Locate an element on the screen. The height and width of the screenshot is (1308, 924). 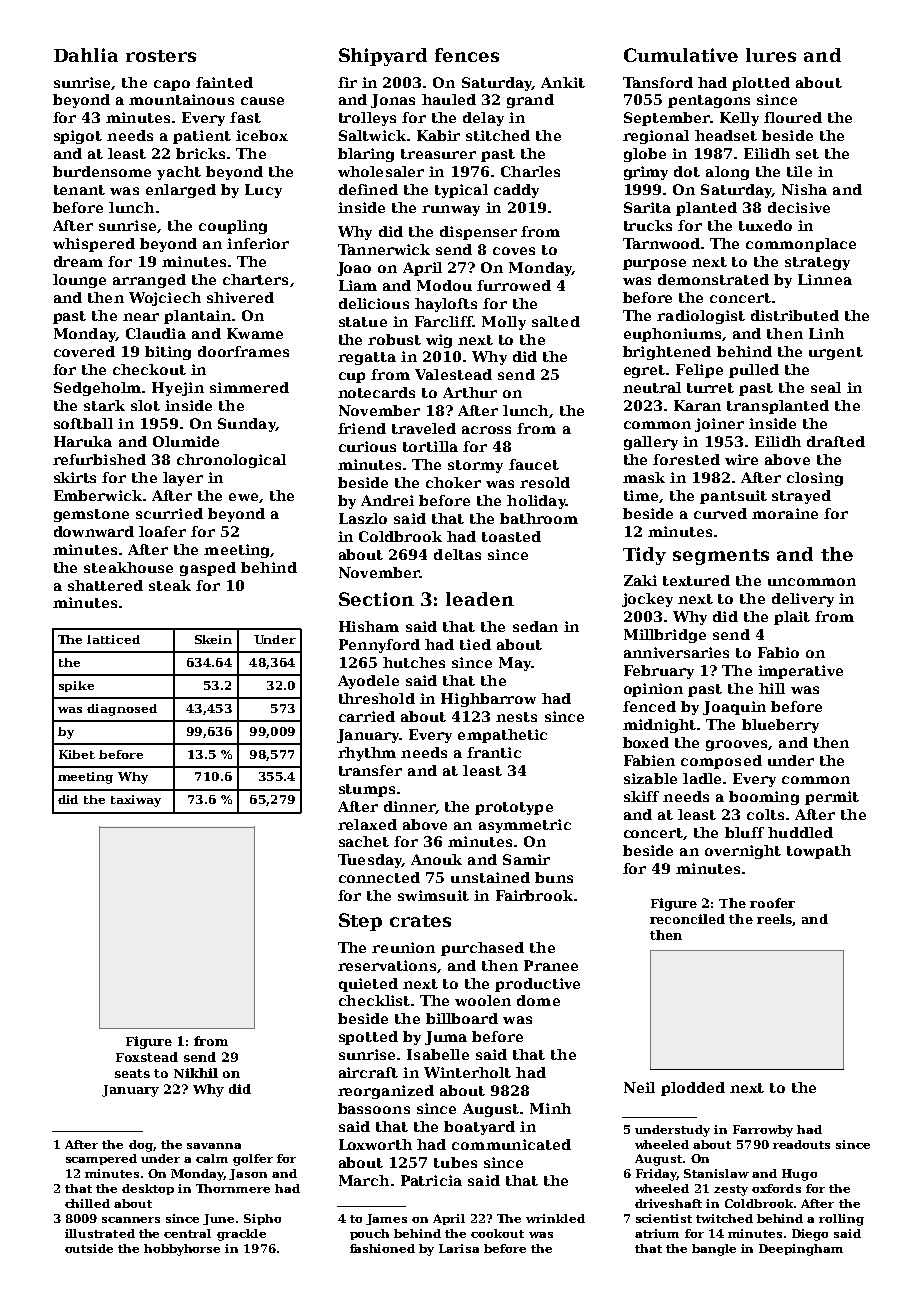
pulled is located at coordinates (754, 371).
